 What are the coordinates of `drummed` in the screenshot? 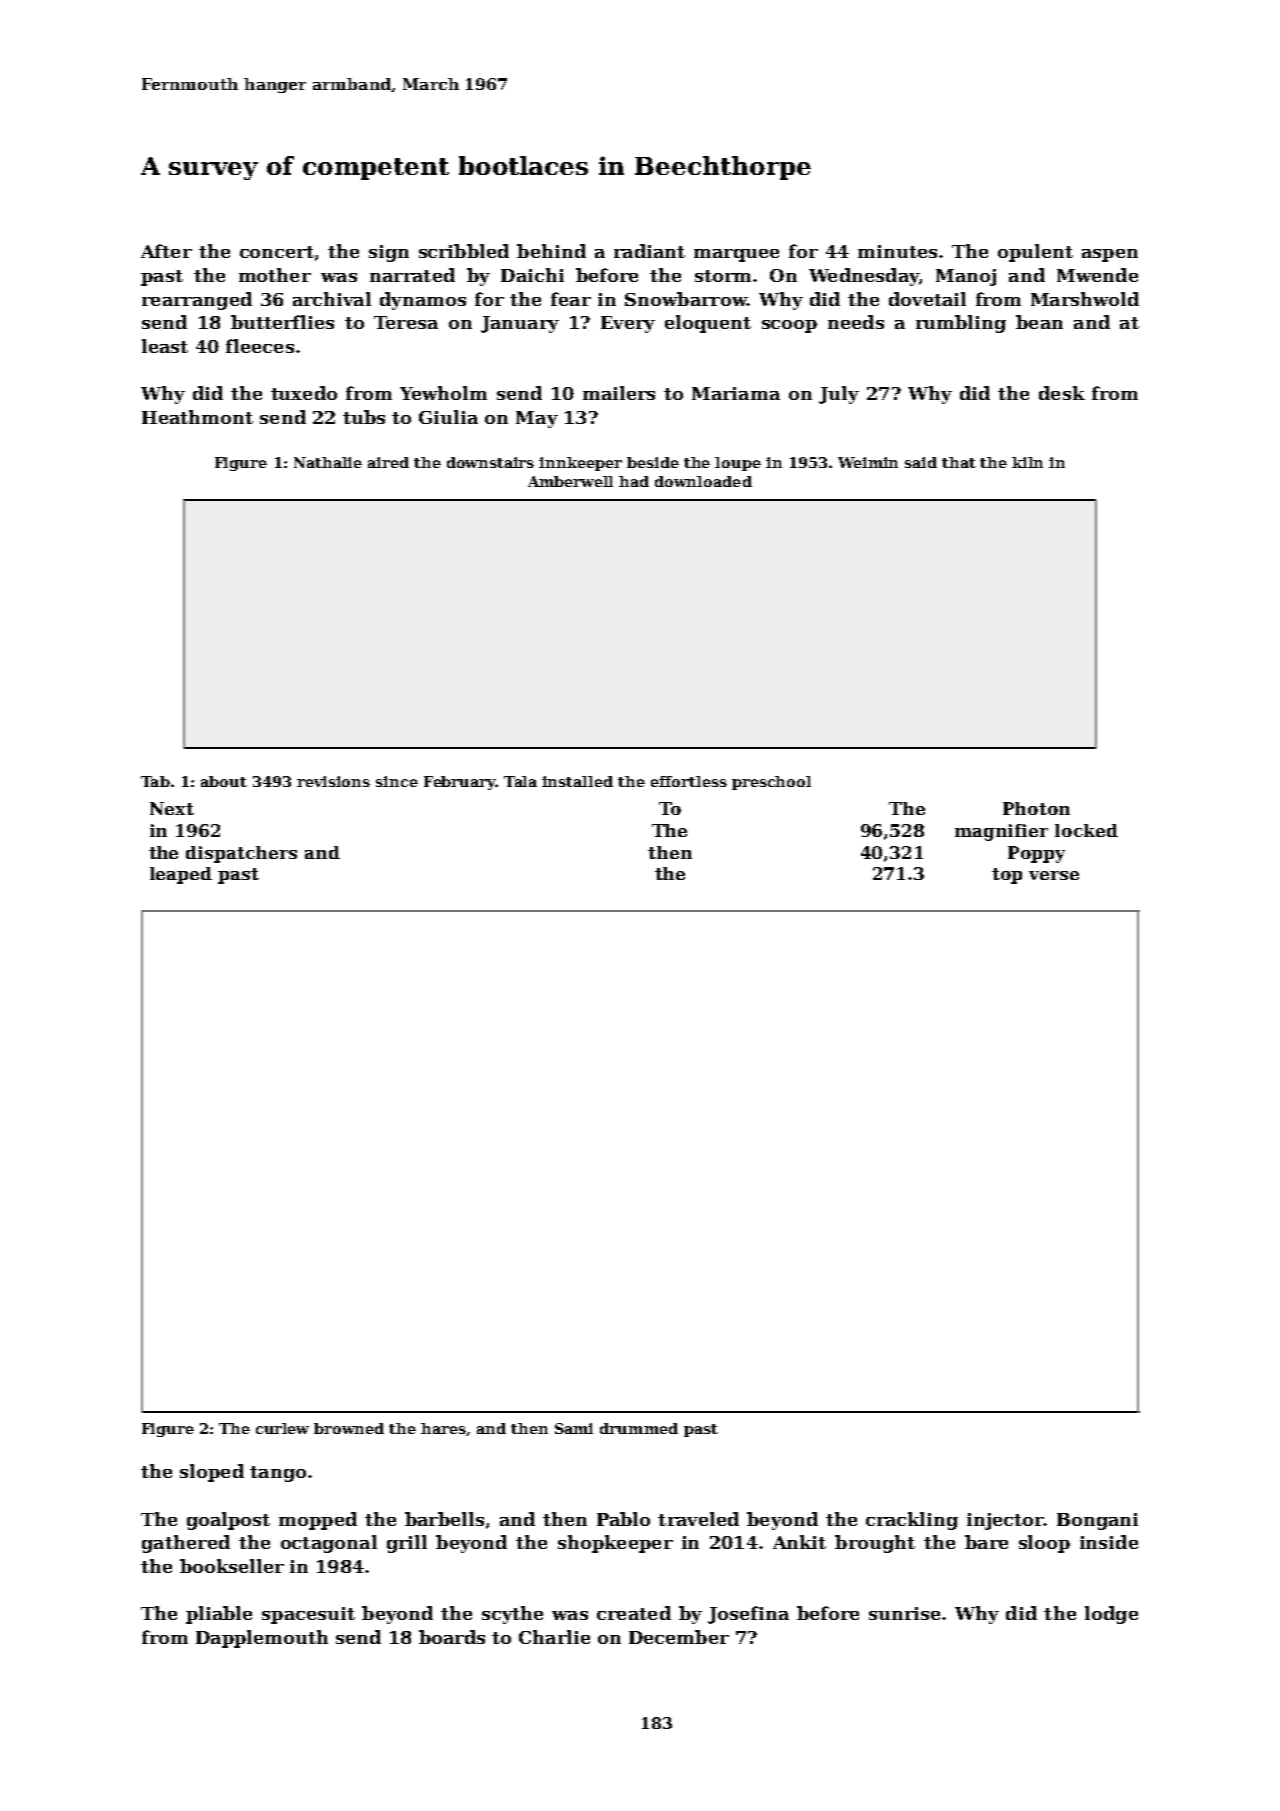 It's located at (639, 1428).
